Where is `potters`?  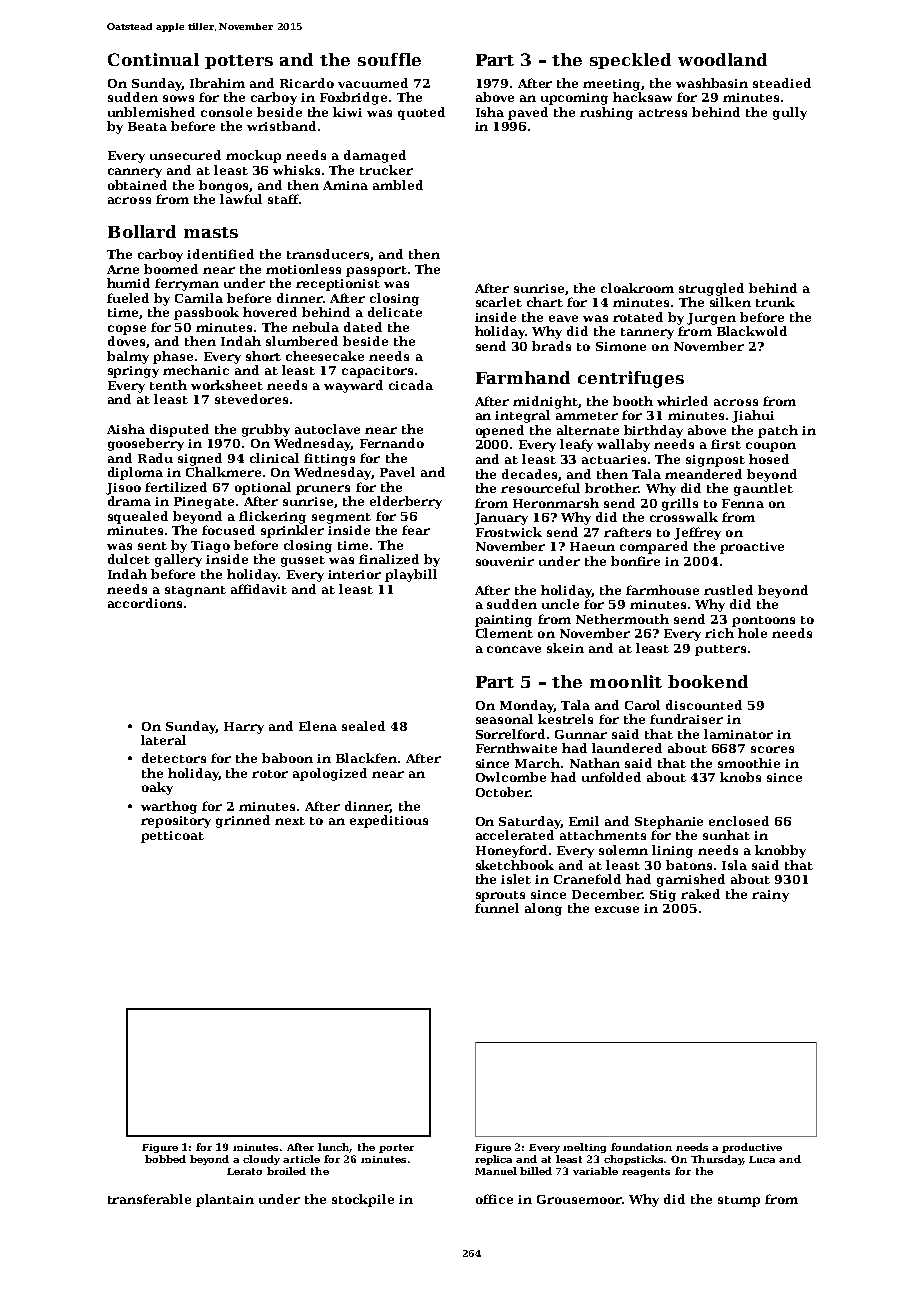
potters is located at coordinates (239, 62).
